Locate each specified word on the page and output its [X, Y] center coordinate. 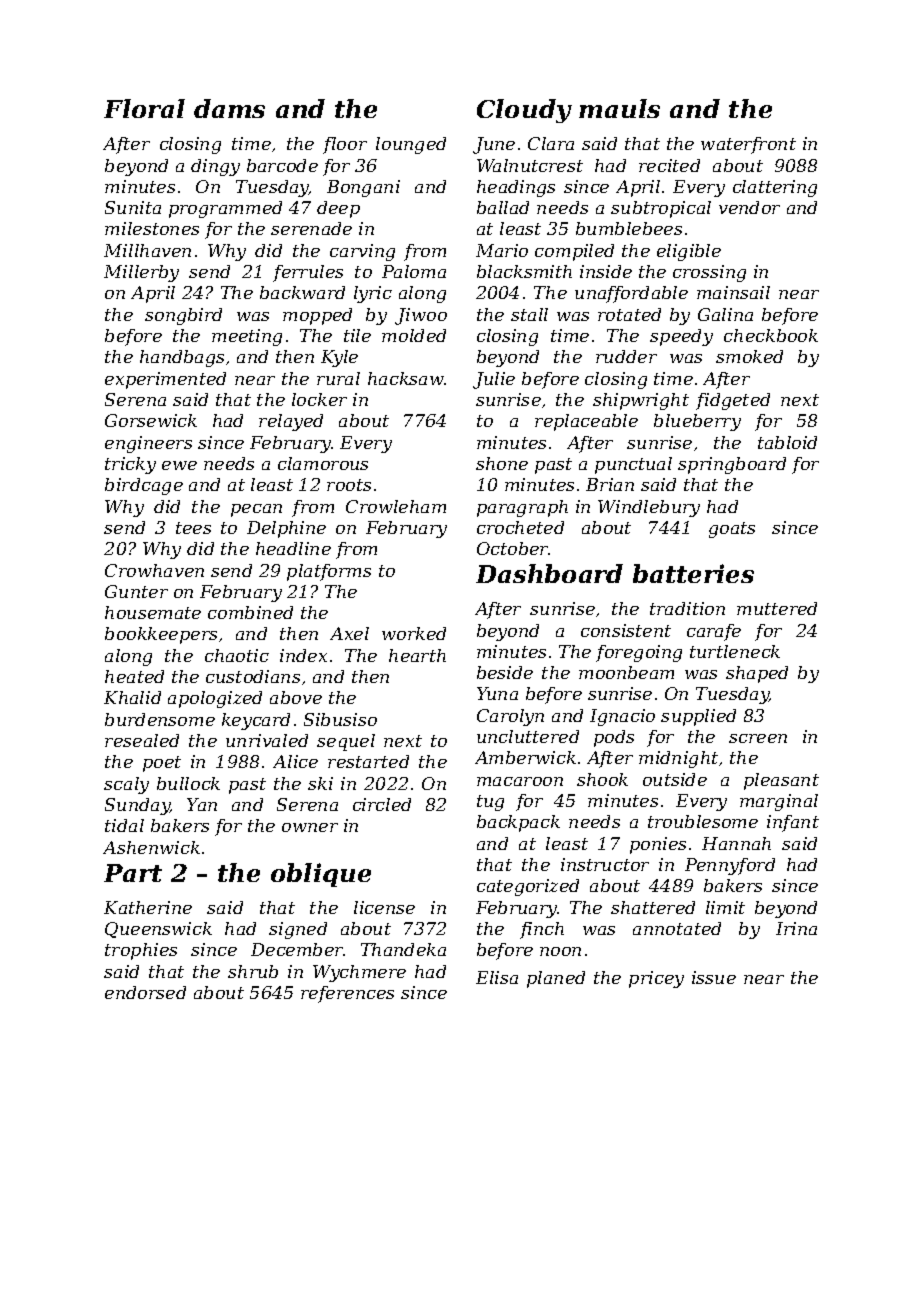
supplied [698, 717]
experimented [165, 380]
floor [345, 145]
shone [502, 463]
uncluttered [528, 736]
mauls [619, 108]
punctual [633, 465]
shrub [253, 971]
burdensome [160, 719]
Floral [144, 108]
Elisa [497, 977]
